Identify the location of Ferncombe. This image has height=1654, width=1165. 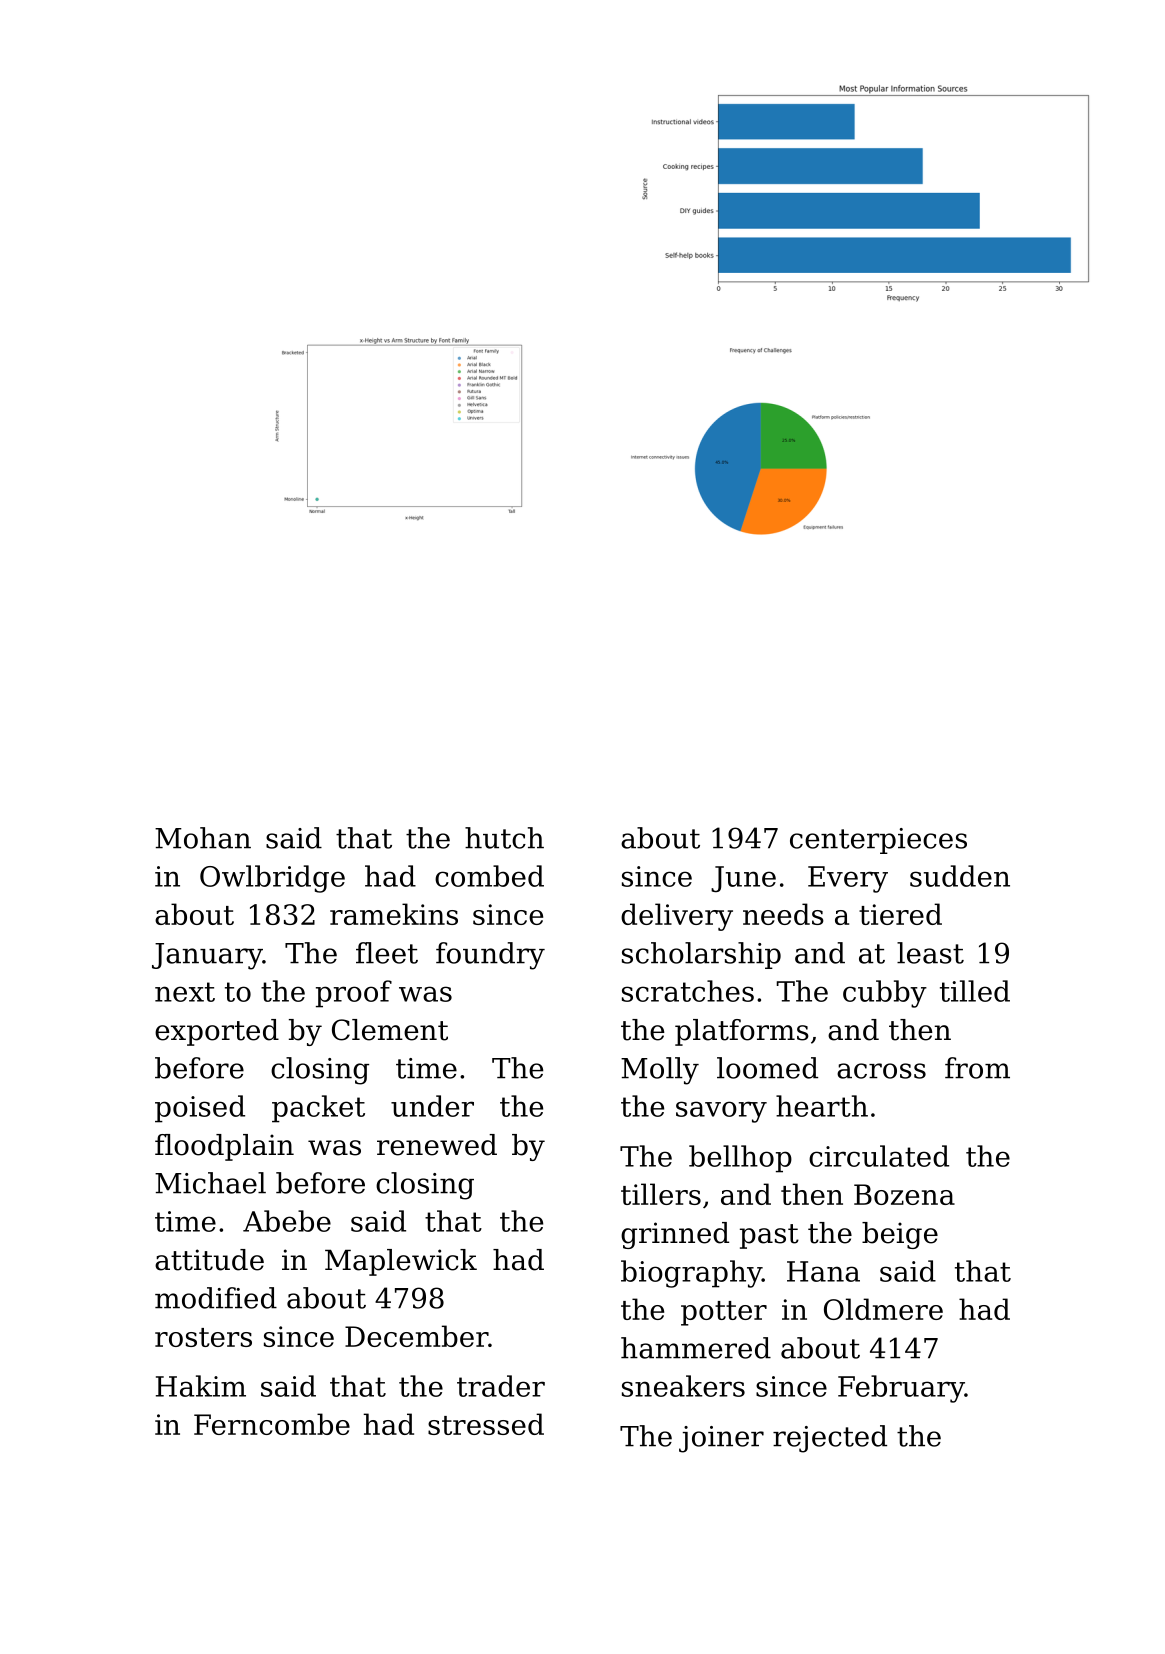
(272, 1424).
